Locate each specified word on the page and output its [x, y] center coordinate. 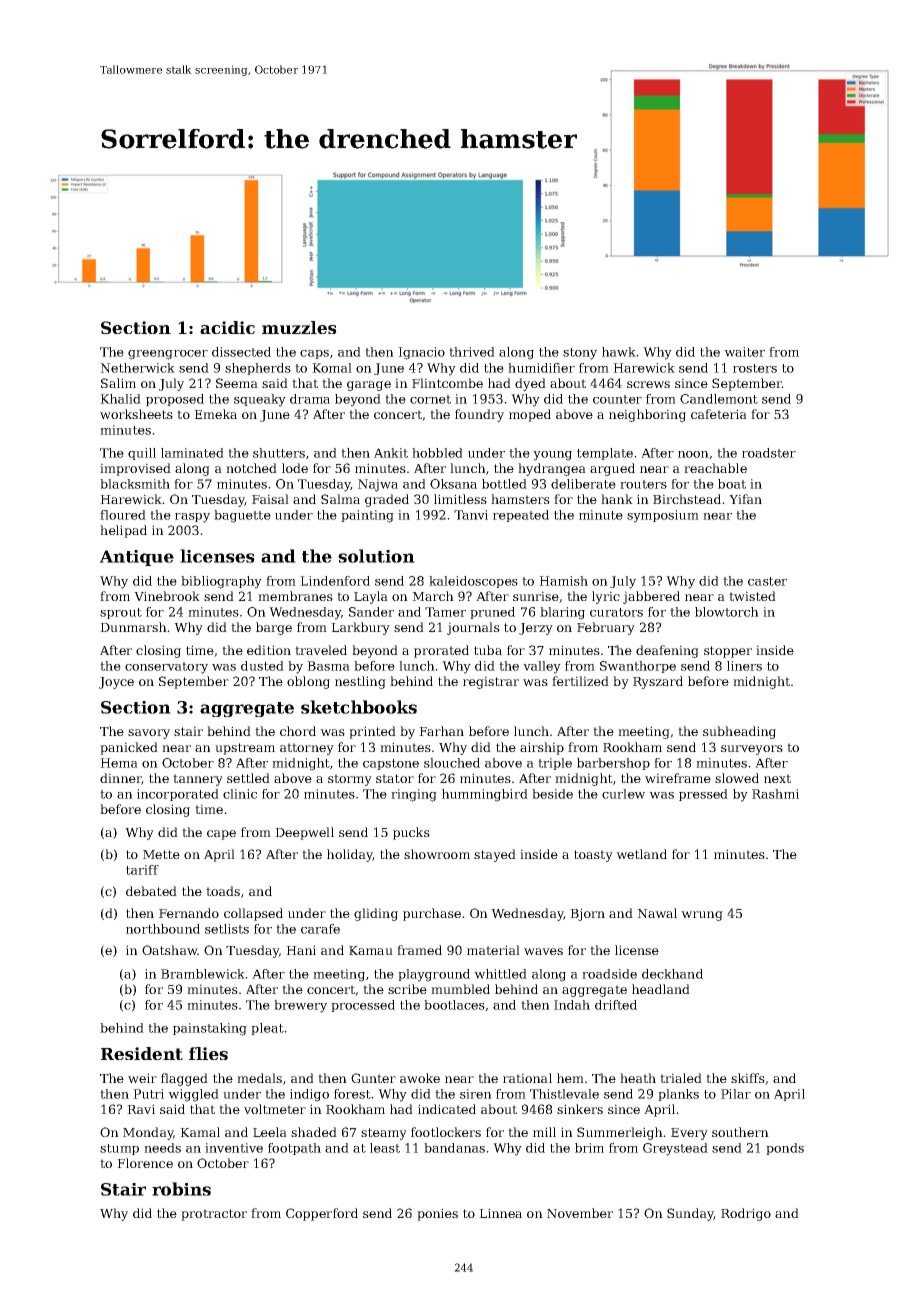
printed [372, 732]
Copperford [322, 1214]
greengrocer [168, 355]
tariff [142, 870]
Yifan [745, 499]
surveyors [752, 750]
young [552, 456]
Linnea [500, 1213]
